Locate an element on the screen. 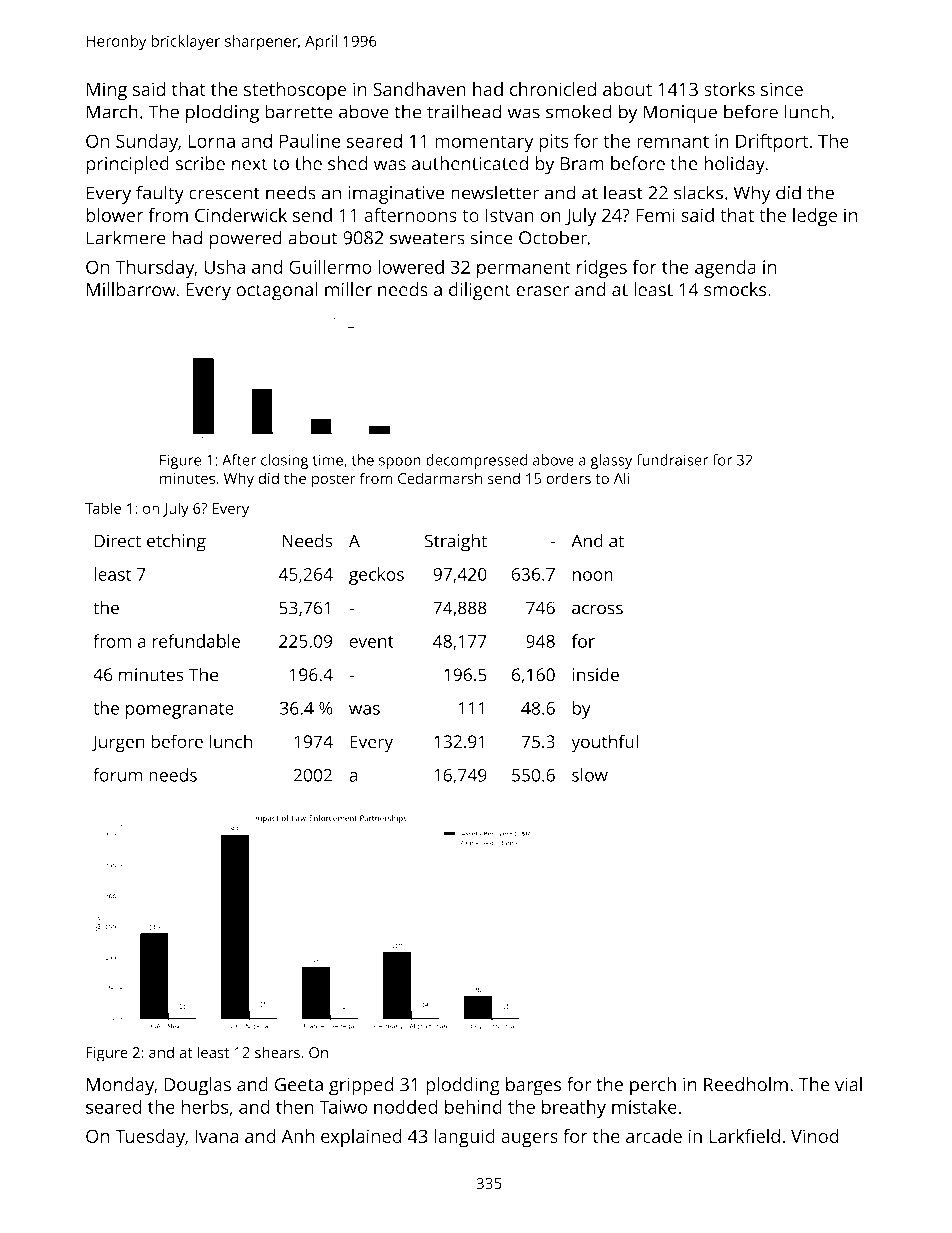 Image resolution: width=952 pixels, height=1233 pixels. chronicled is located at coordinates (553, 89).
